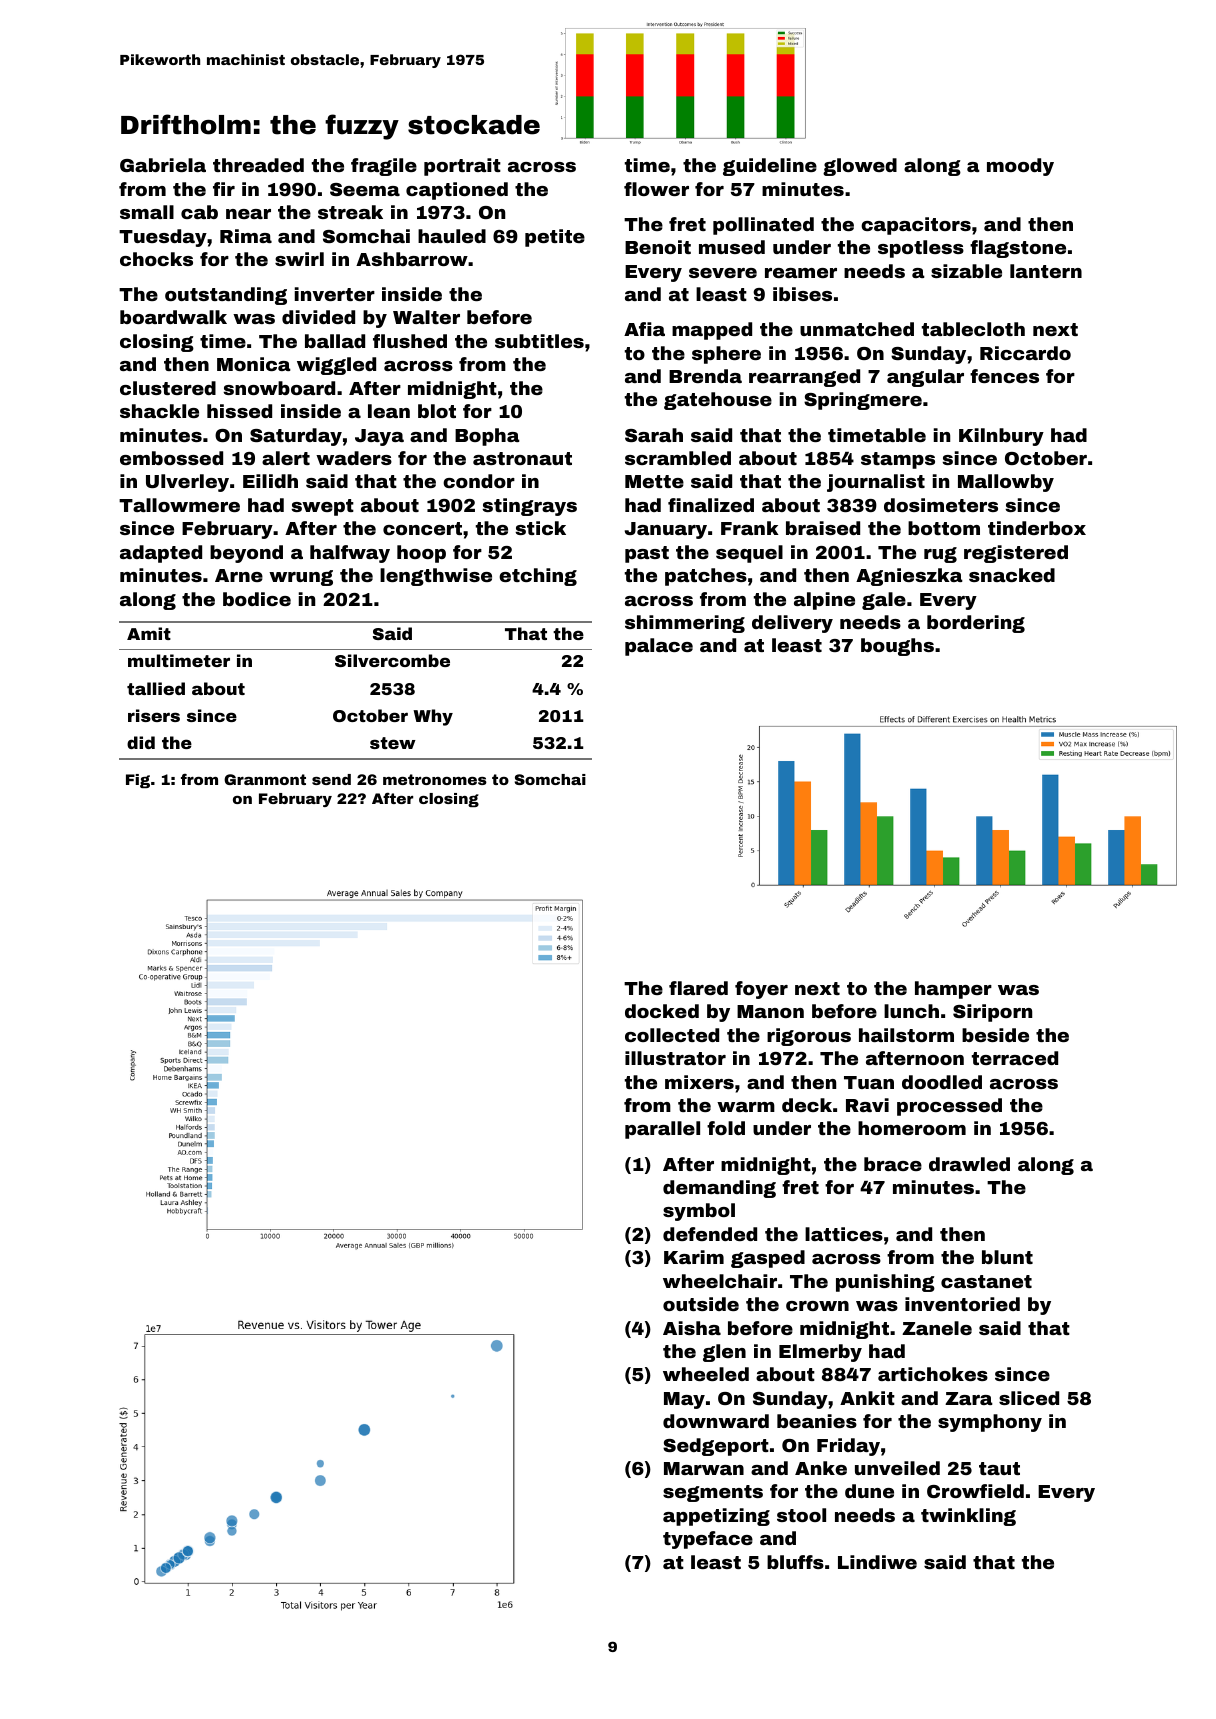 The image size is (1216, 1719). I want to click on Siriporn, so click(992, 1013).
